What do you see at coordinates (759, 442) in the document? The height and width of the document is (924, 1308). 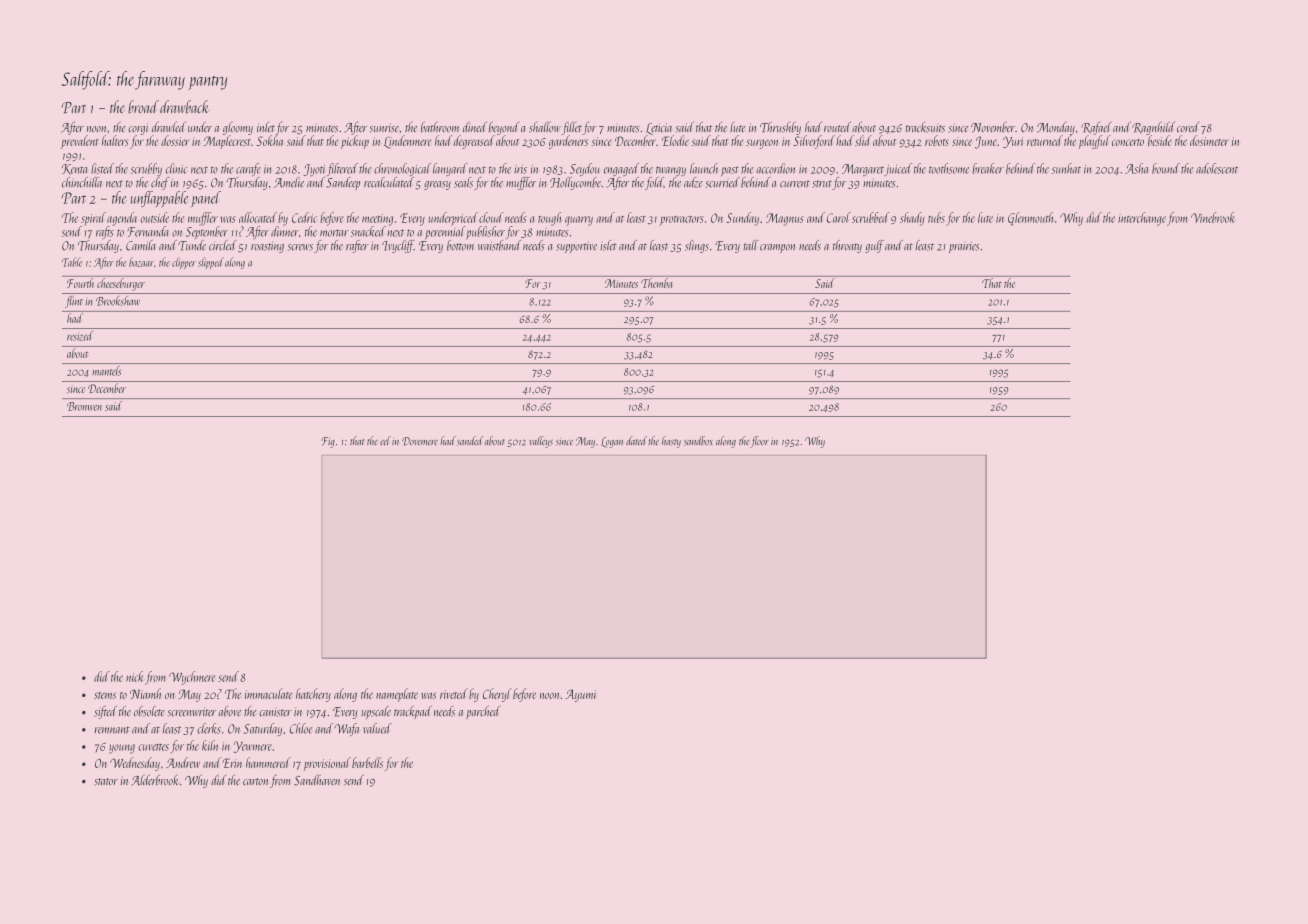 I see `floor` at bounding box center [759, 442].
